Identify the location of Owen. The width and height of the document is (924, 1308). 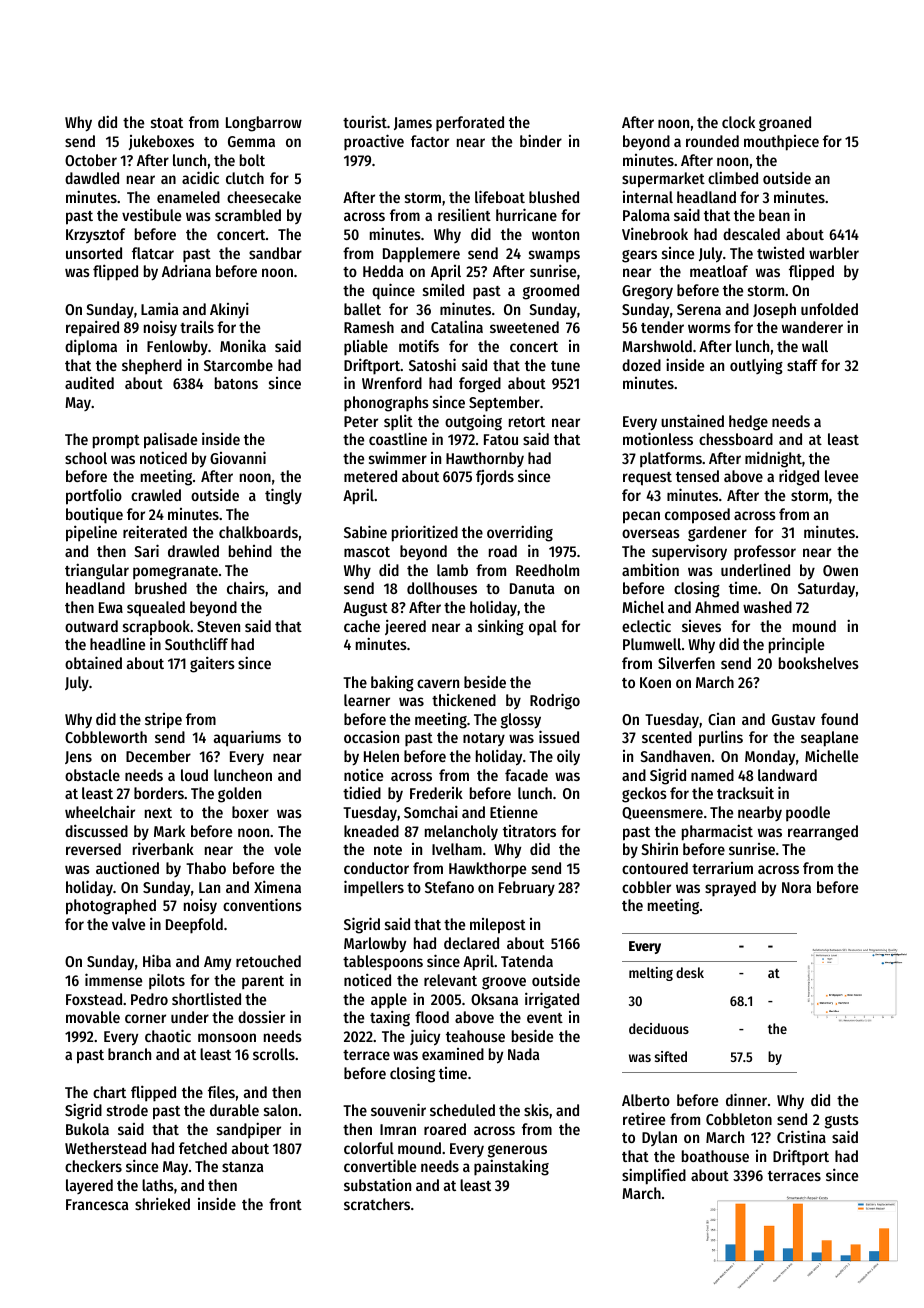
(840, 570).
